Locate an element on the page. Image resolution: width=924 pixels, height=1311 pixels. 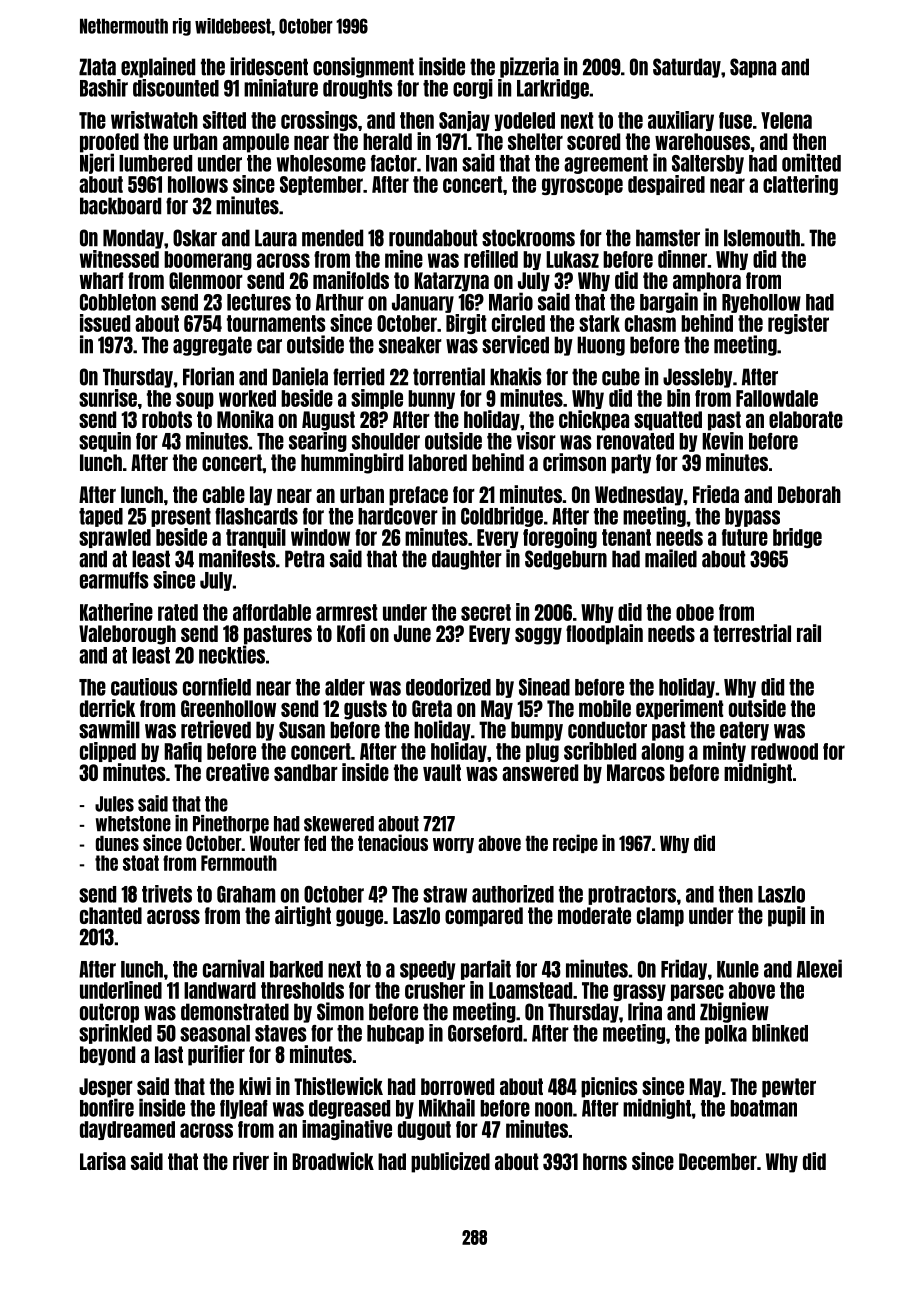
pizzeria is located at coordinates (529, 67).
